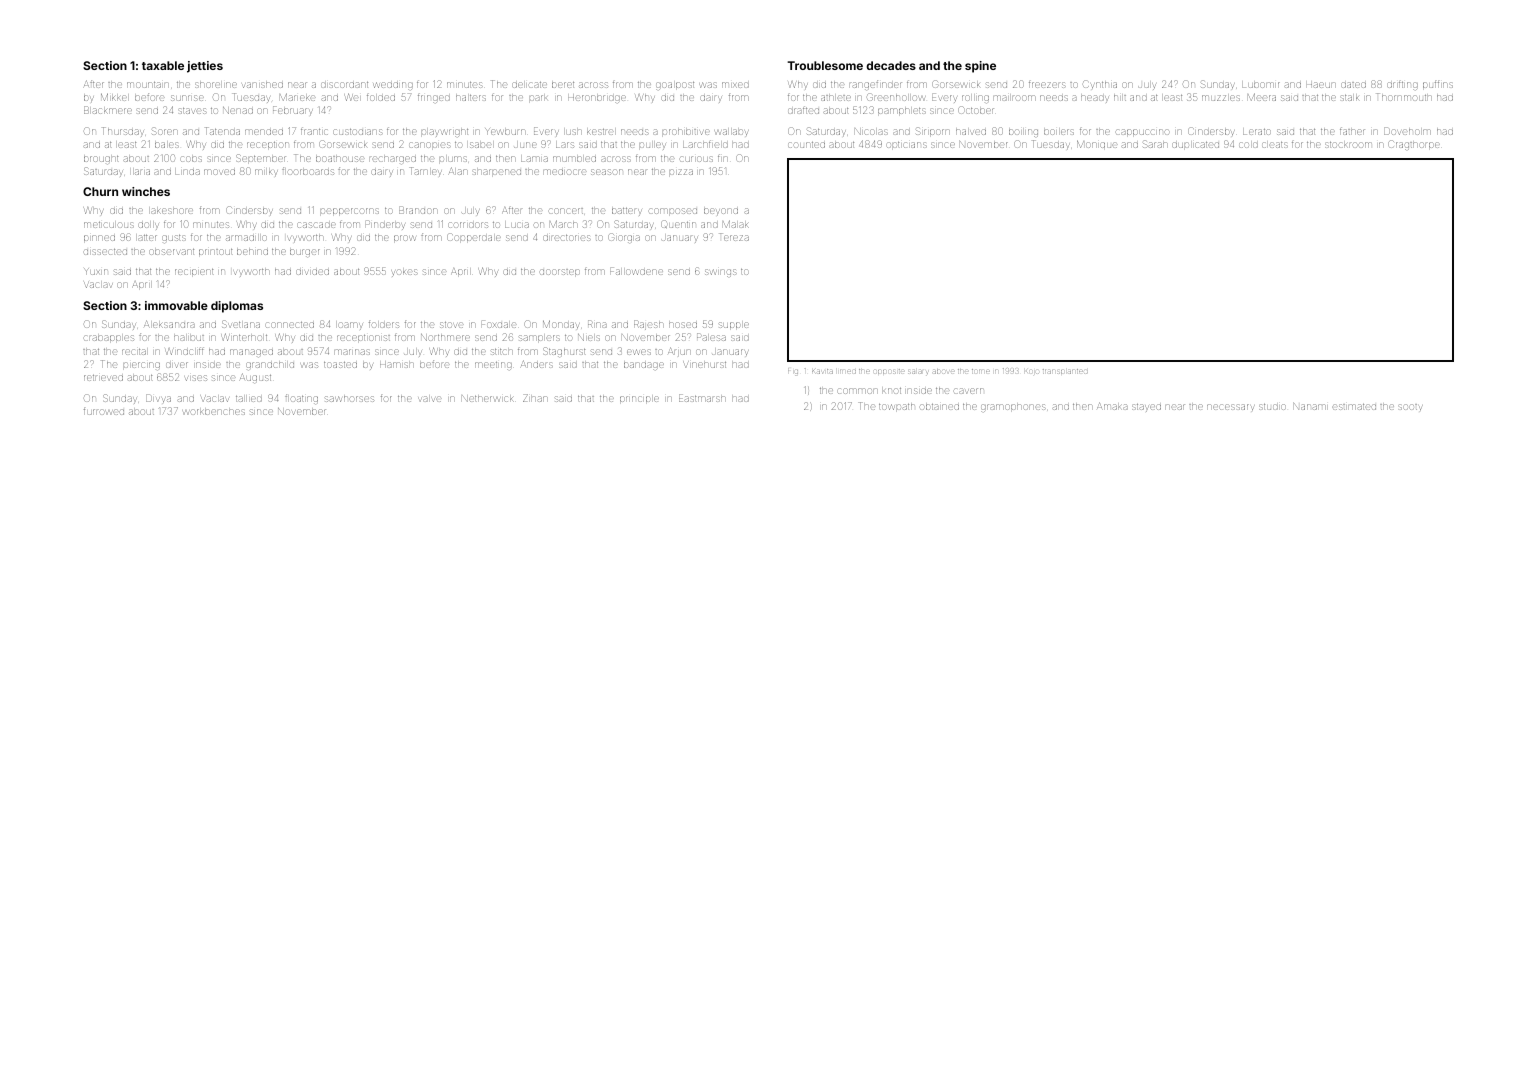 This page has width=1537, height=1087. Describe the element at coordinates (1013, 408) in the page. I see `gramophones` at that location.
